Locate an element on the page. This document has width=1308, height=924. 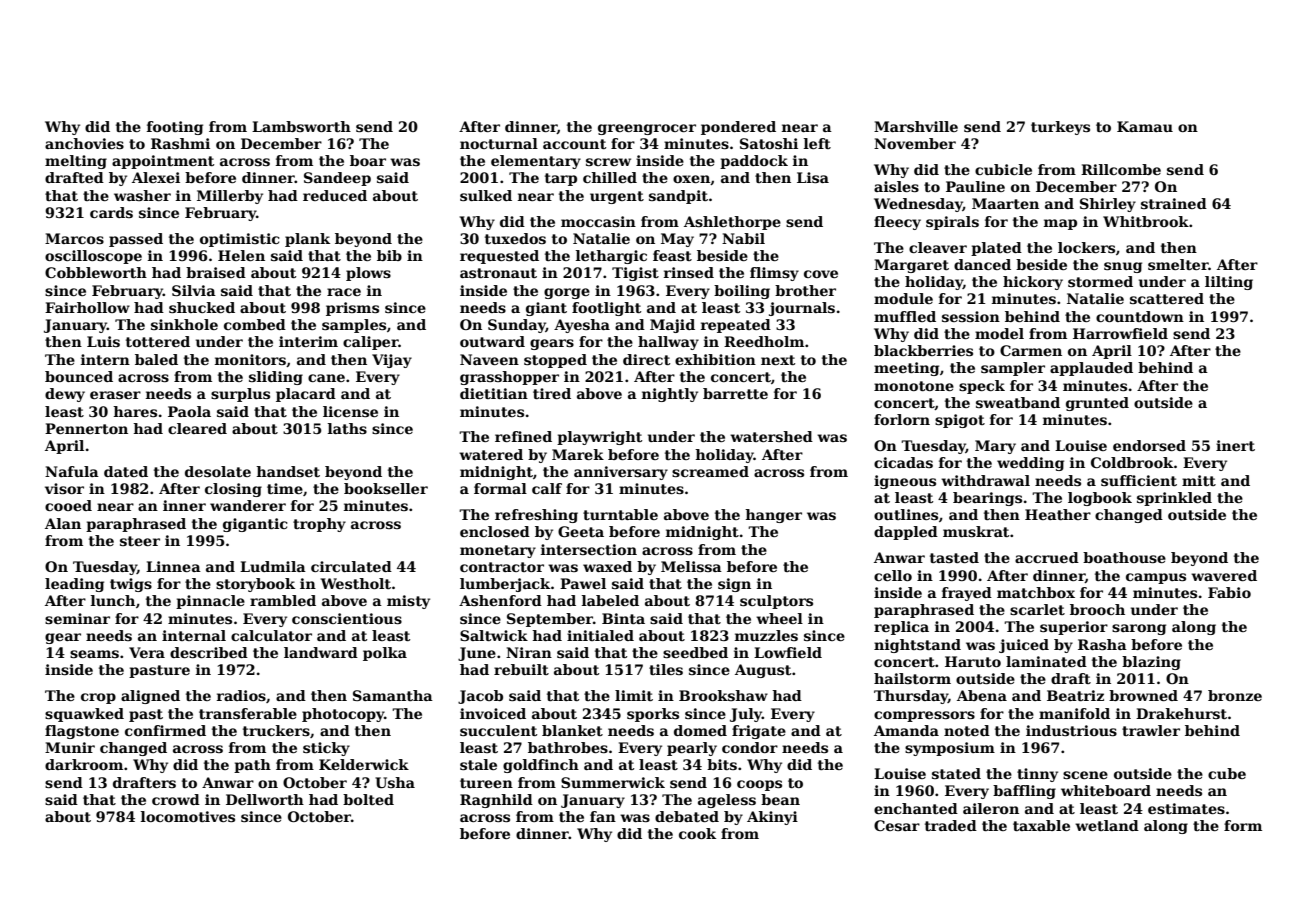
bounced is located at coordinates (79, 376).
